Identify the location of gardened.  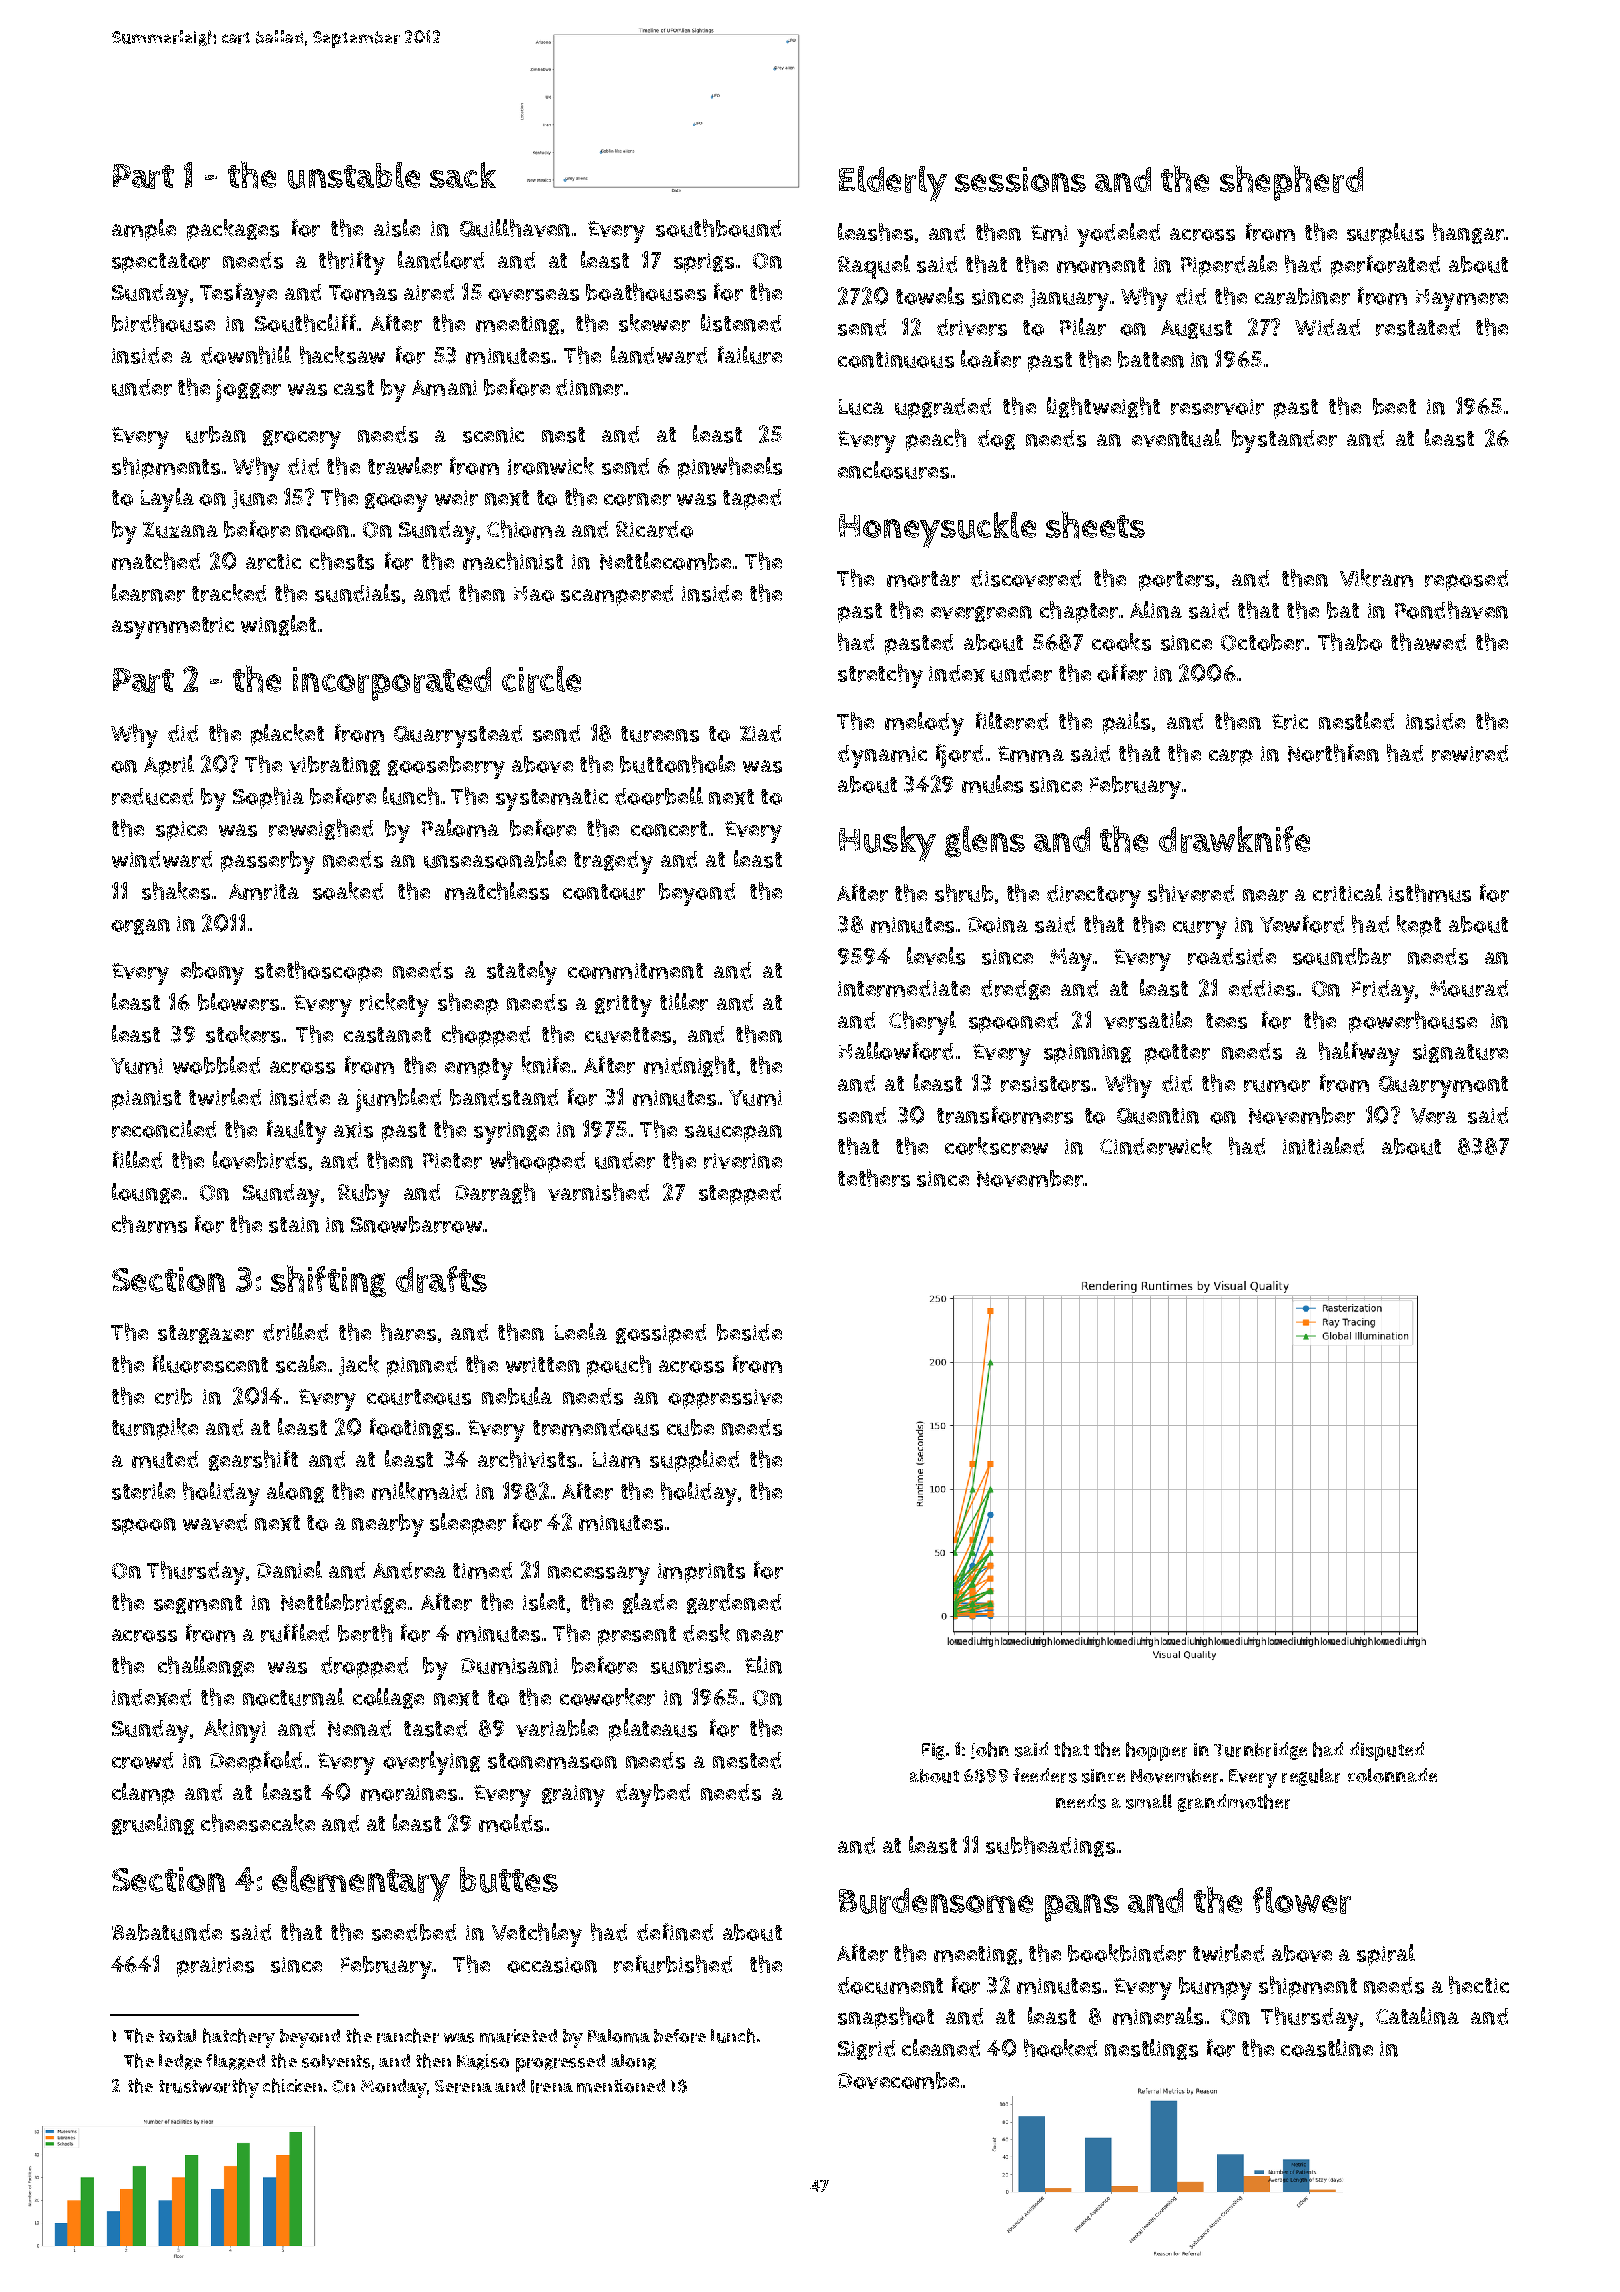
(734, 1604).
